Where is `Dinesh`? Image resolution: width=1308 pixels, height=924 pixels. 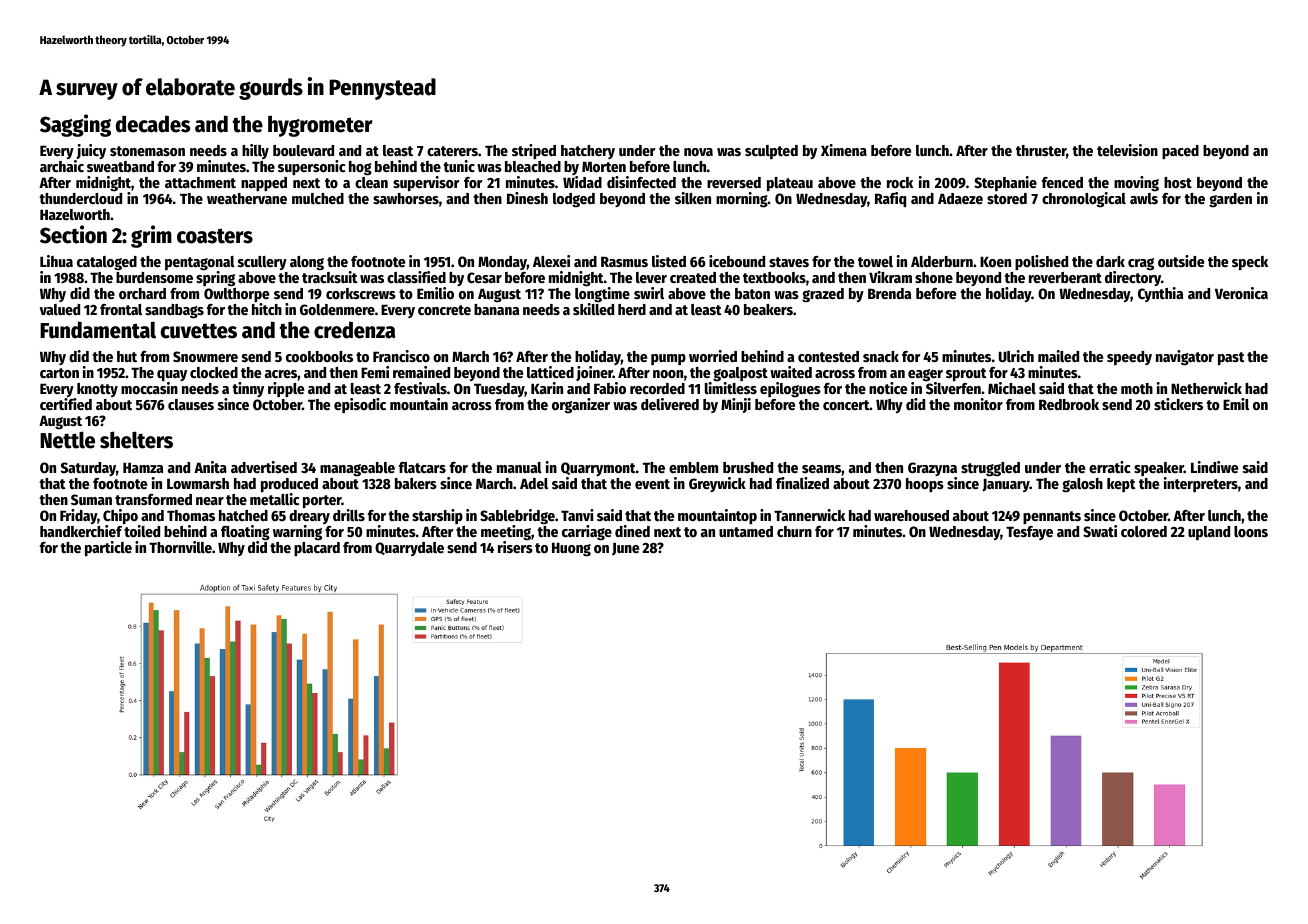
Dinesh is located at coordinates (527, 198).
